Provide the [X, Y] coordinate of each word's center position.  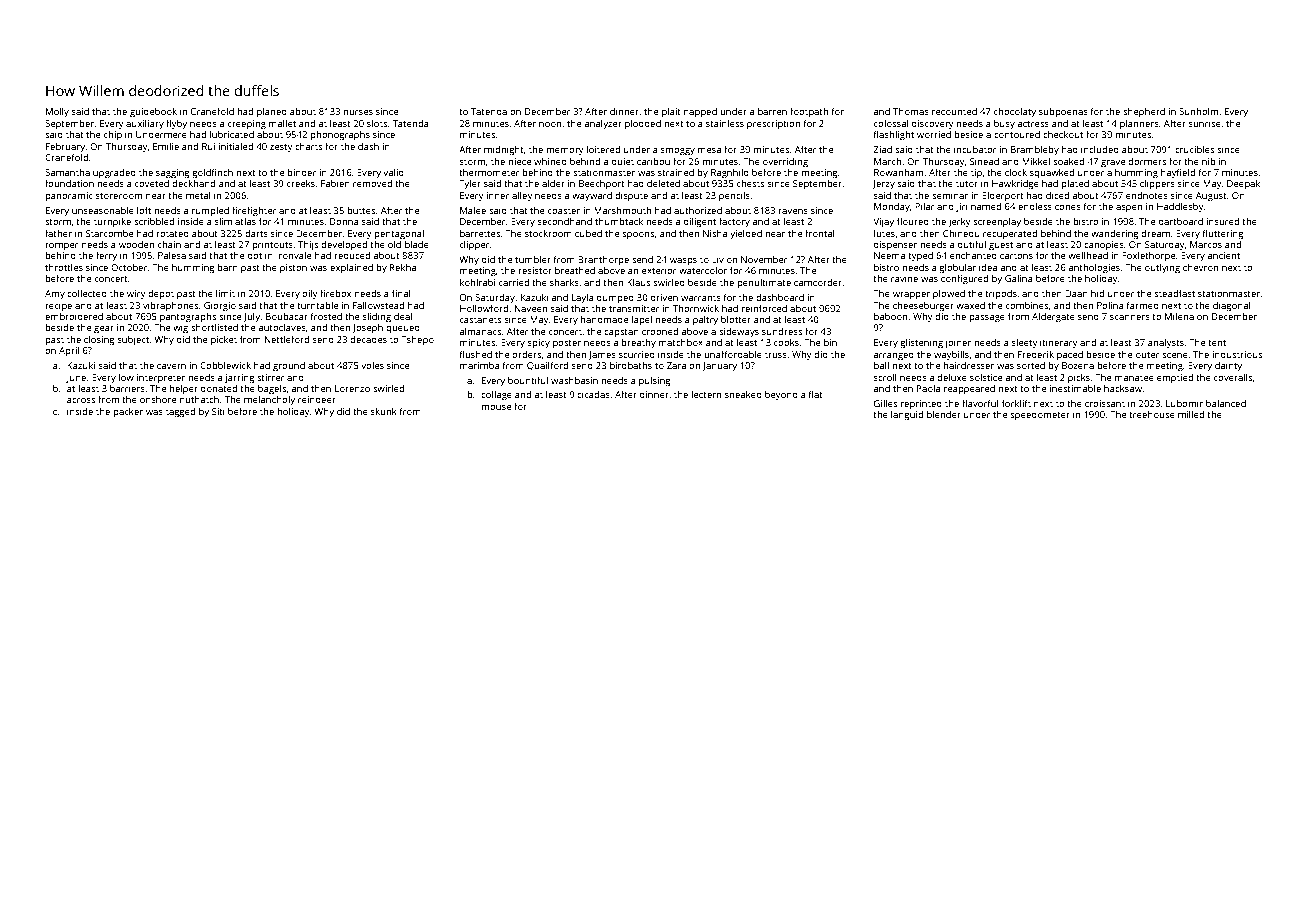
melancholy [269, 400]
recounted [954, 111]
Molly [57, 112]
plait [671, 112]
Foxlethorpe [1148, 256]
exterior [659, 270]
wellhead [1088, 255]
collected [87, 293]
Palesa [172, 255]
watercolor [703, 270]
